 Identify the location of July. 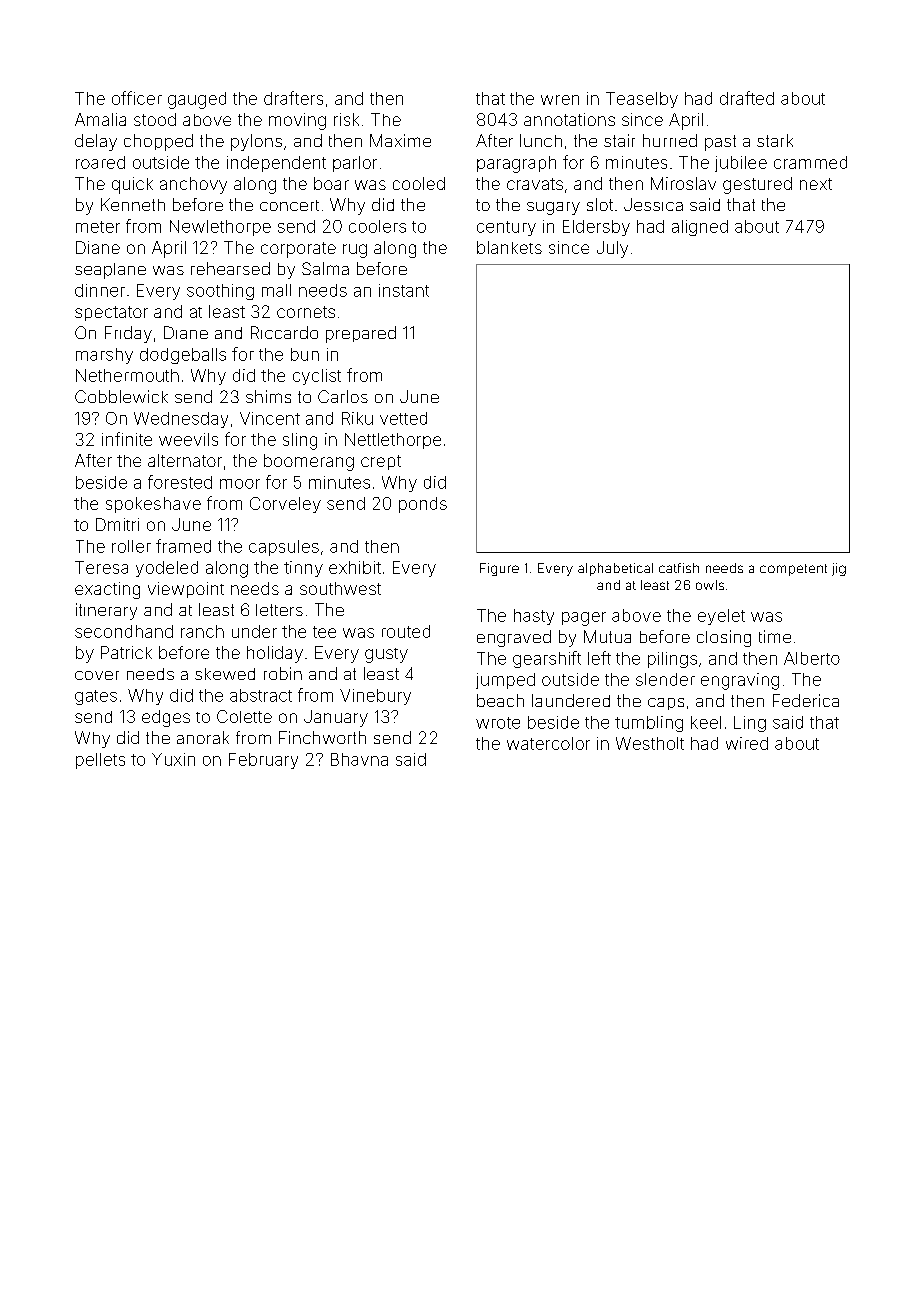
(612, 249).
